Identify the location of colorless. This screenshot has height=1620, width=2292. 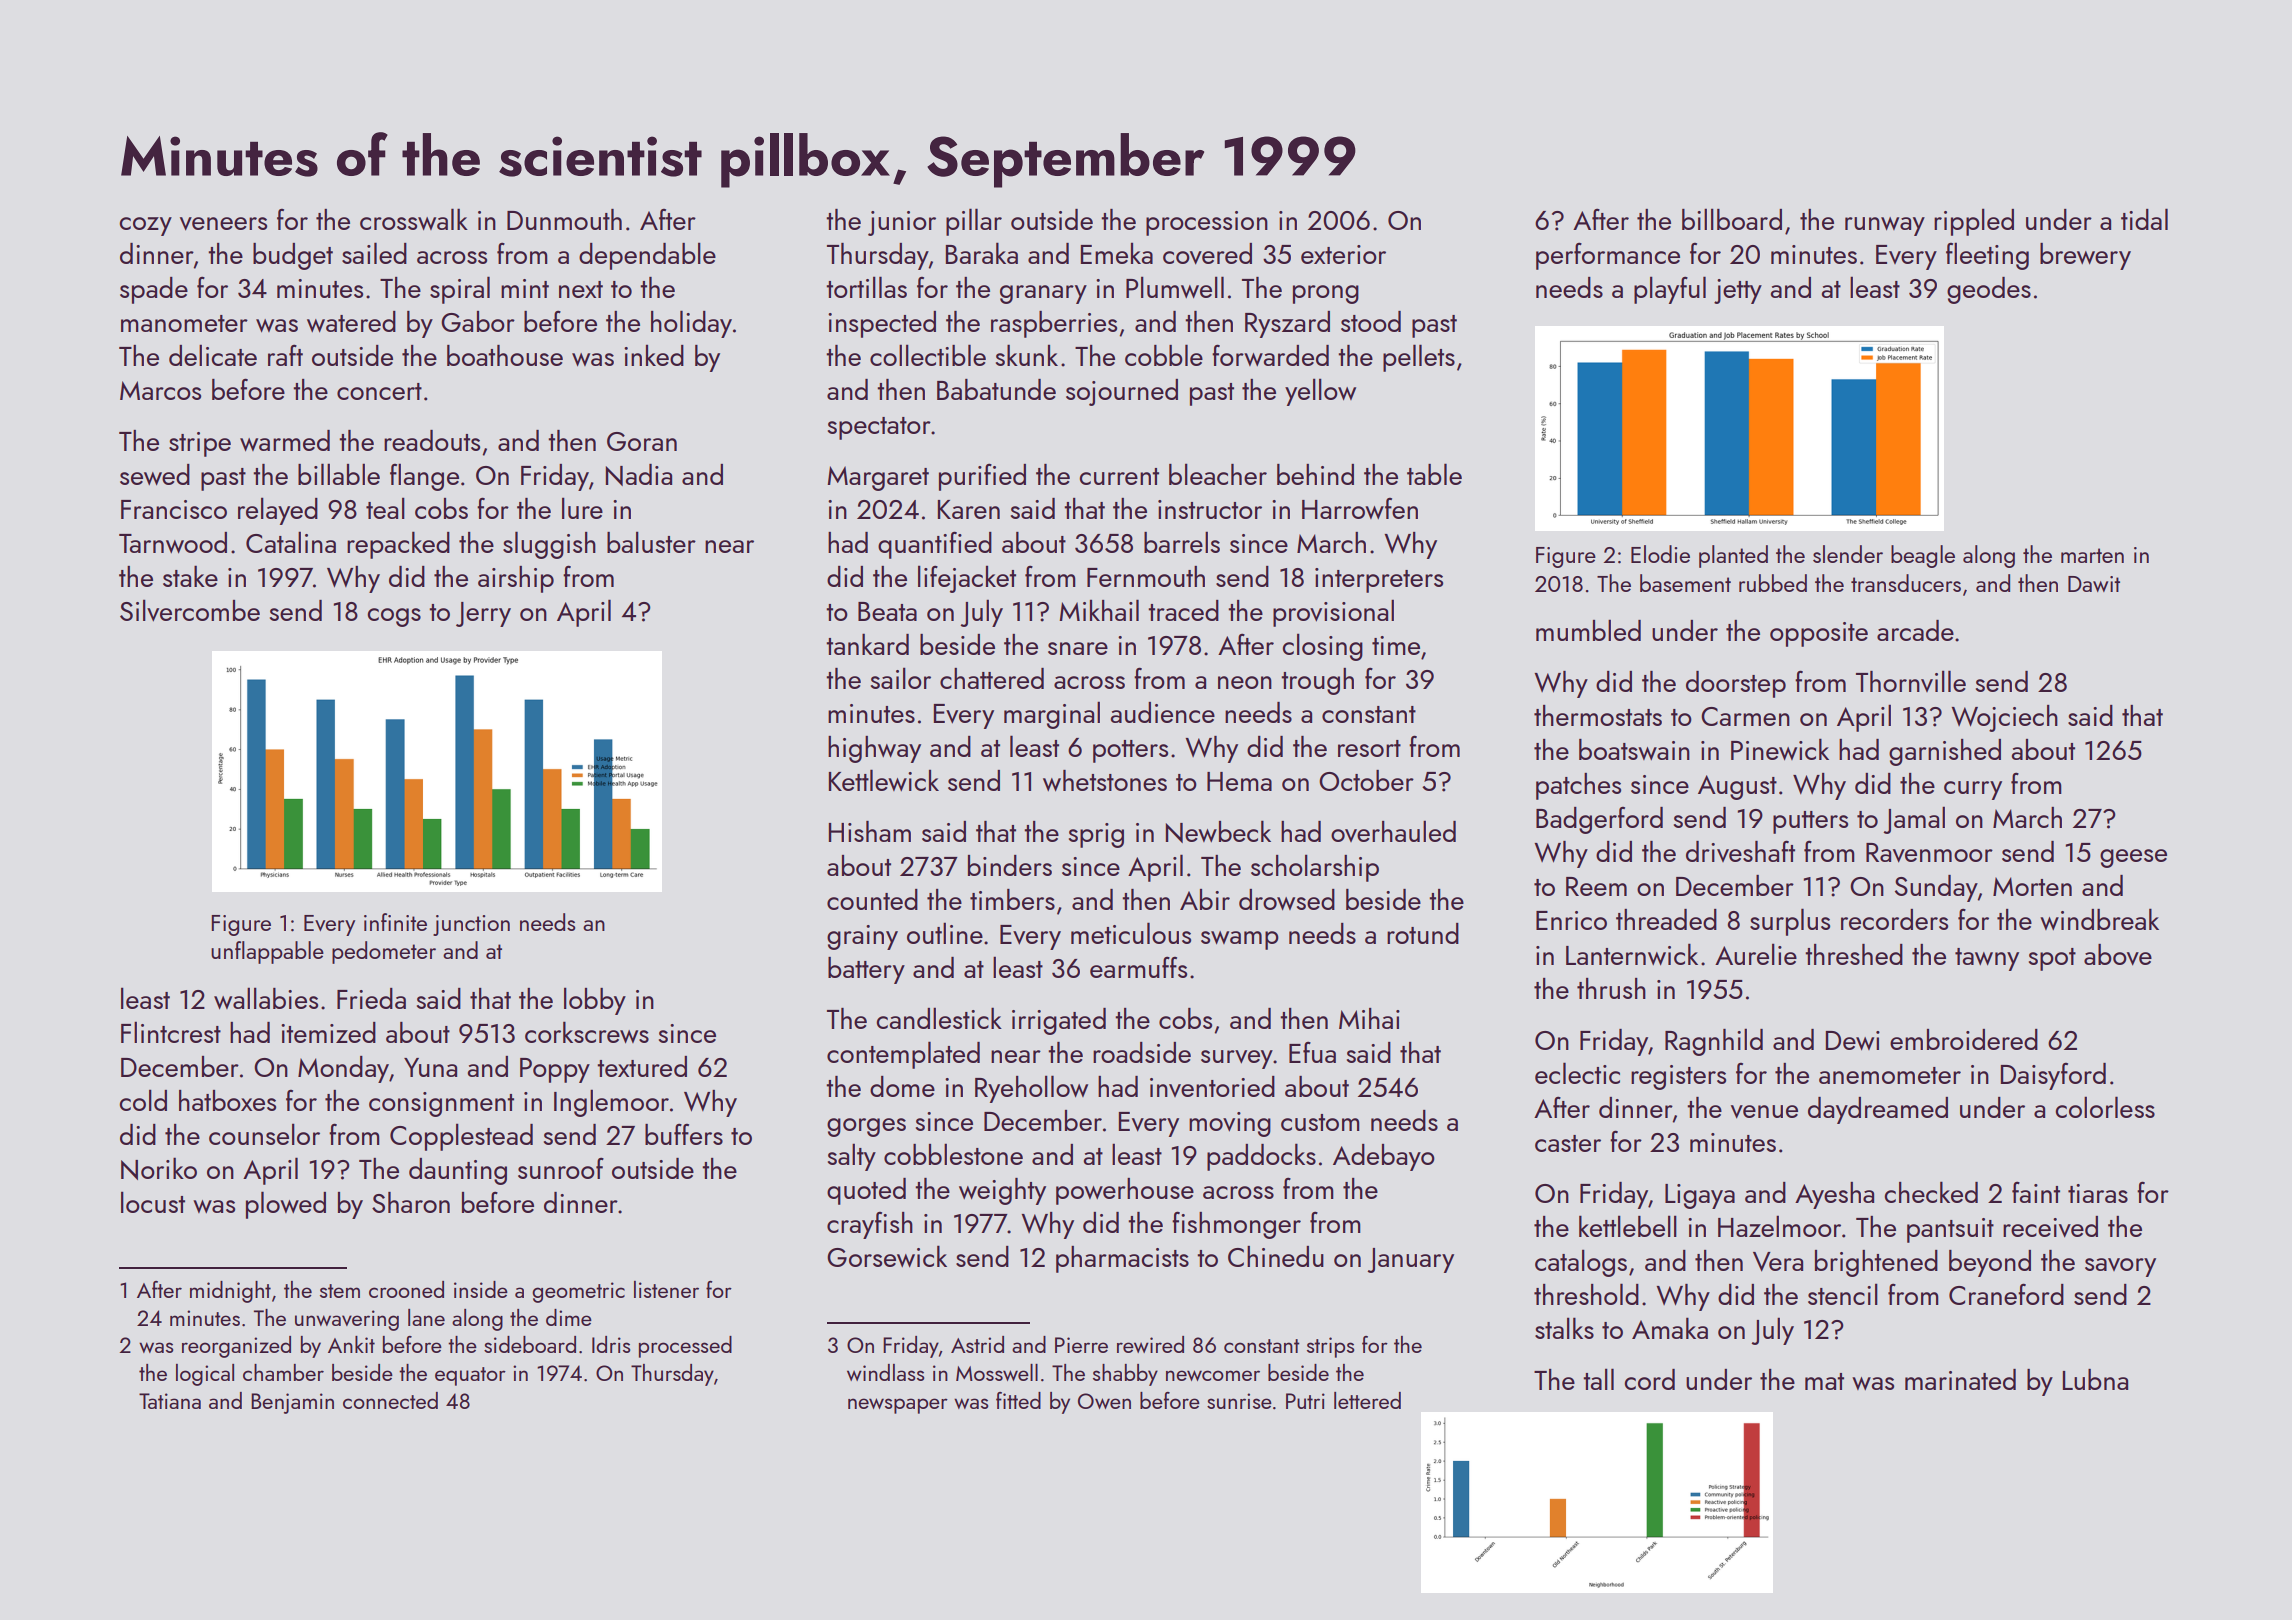
(2105, 1107).
